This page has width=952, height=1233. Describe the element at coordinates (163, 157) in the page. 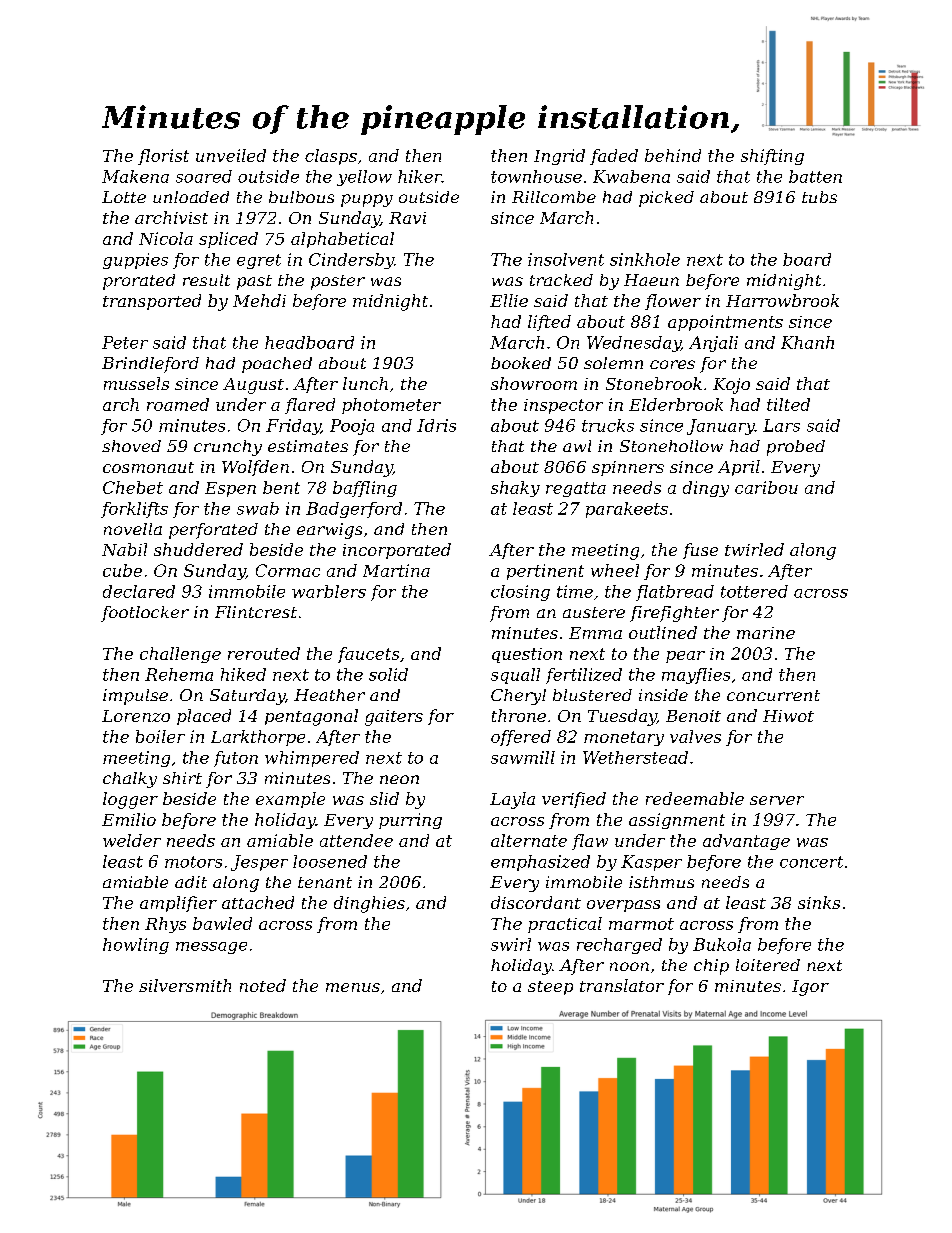

I see `florist` at that location.
